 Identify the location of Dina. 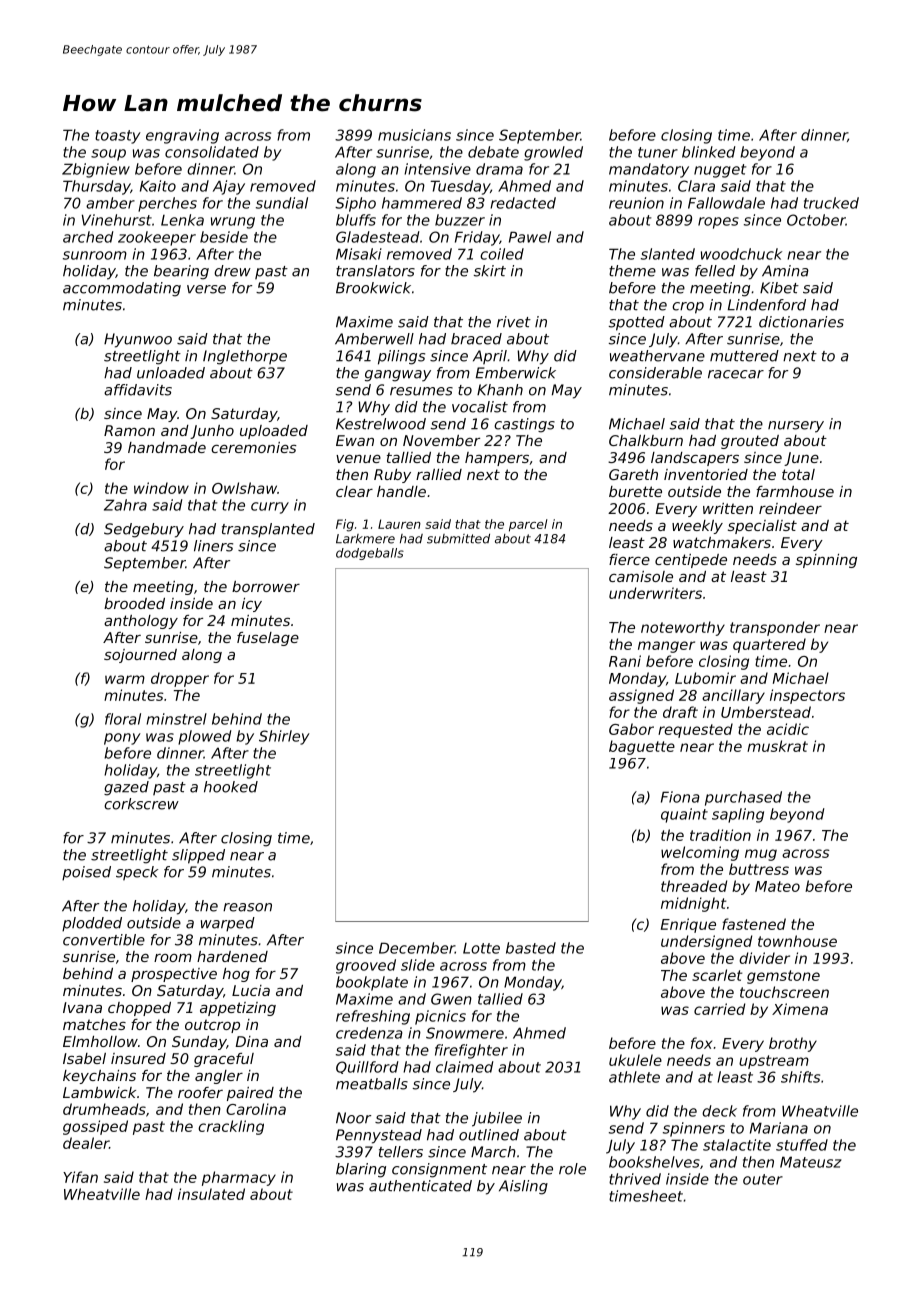
(251, 1041).
